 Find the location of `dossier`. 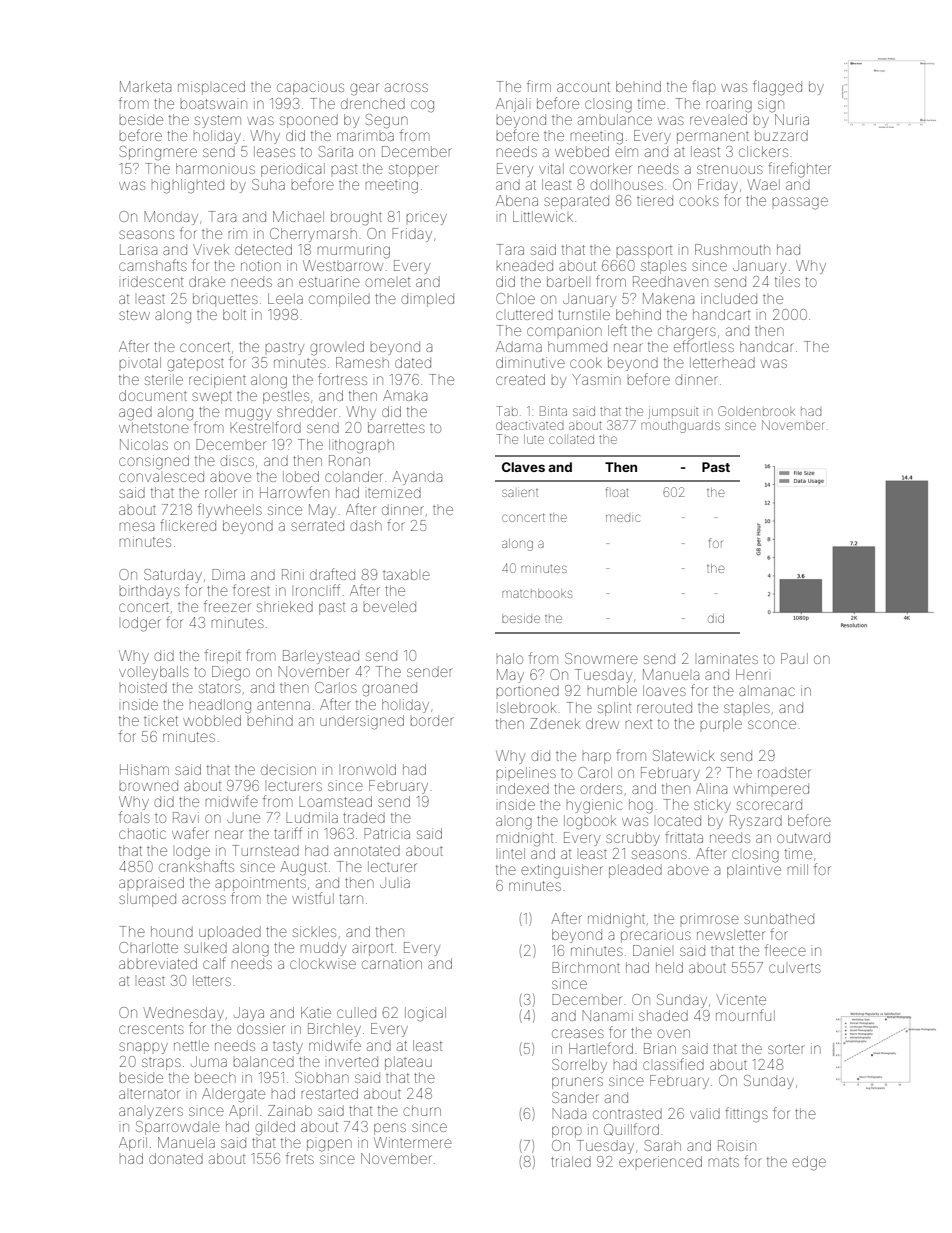

dossier is located at coordinates (261, 1028).
